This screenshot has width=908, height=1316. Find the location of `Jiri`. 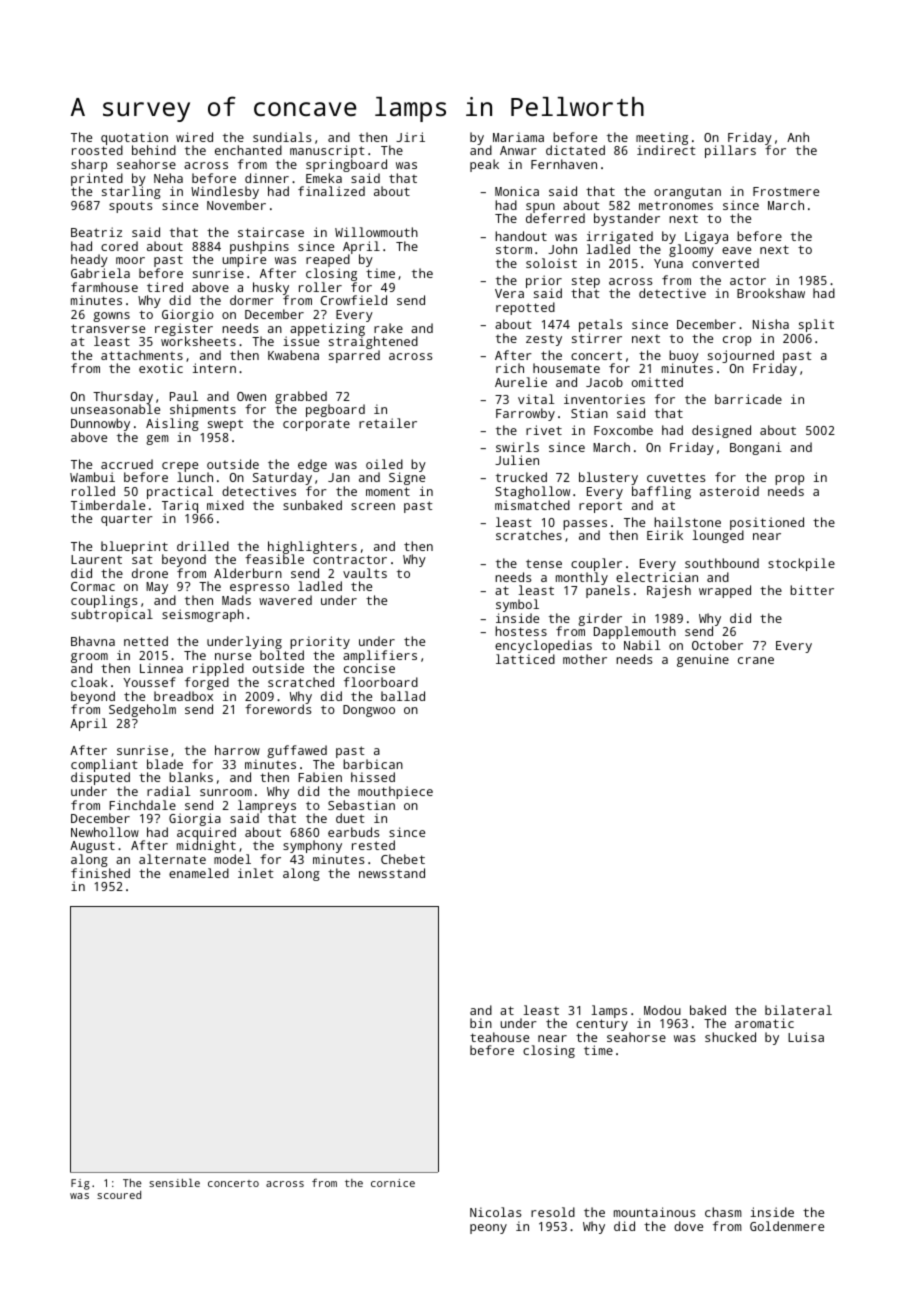

Jiri is located at coordinates (410, 137).
